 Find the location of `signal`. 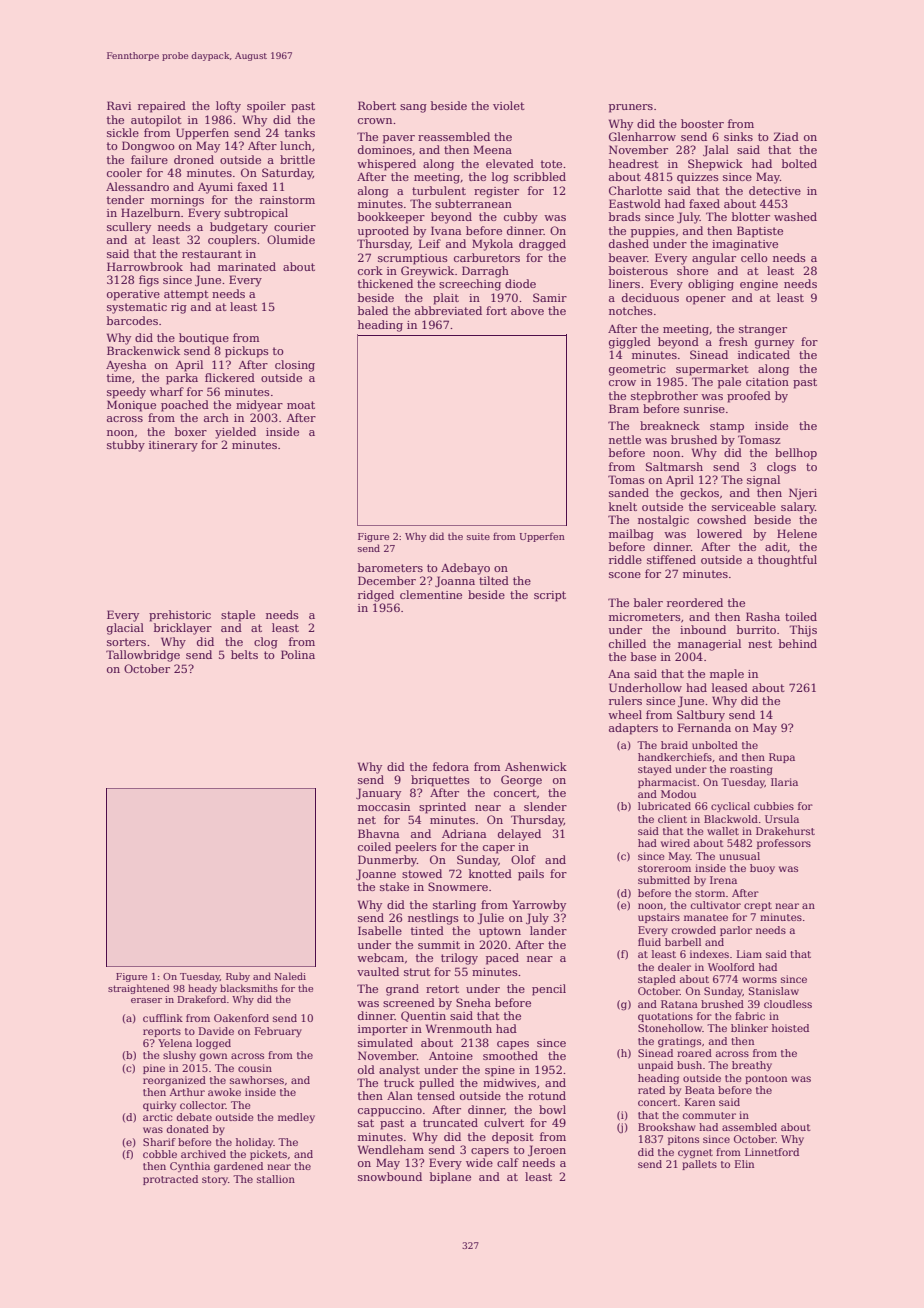

signal is located at coordinates (763, 481).
